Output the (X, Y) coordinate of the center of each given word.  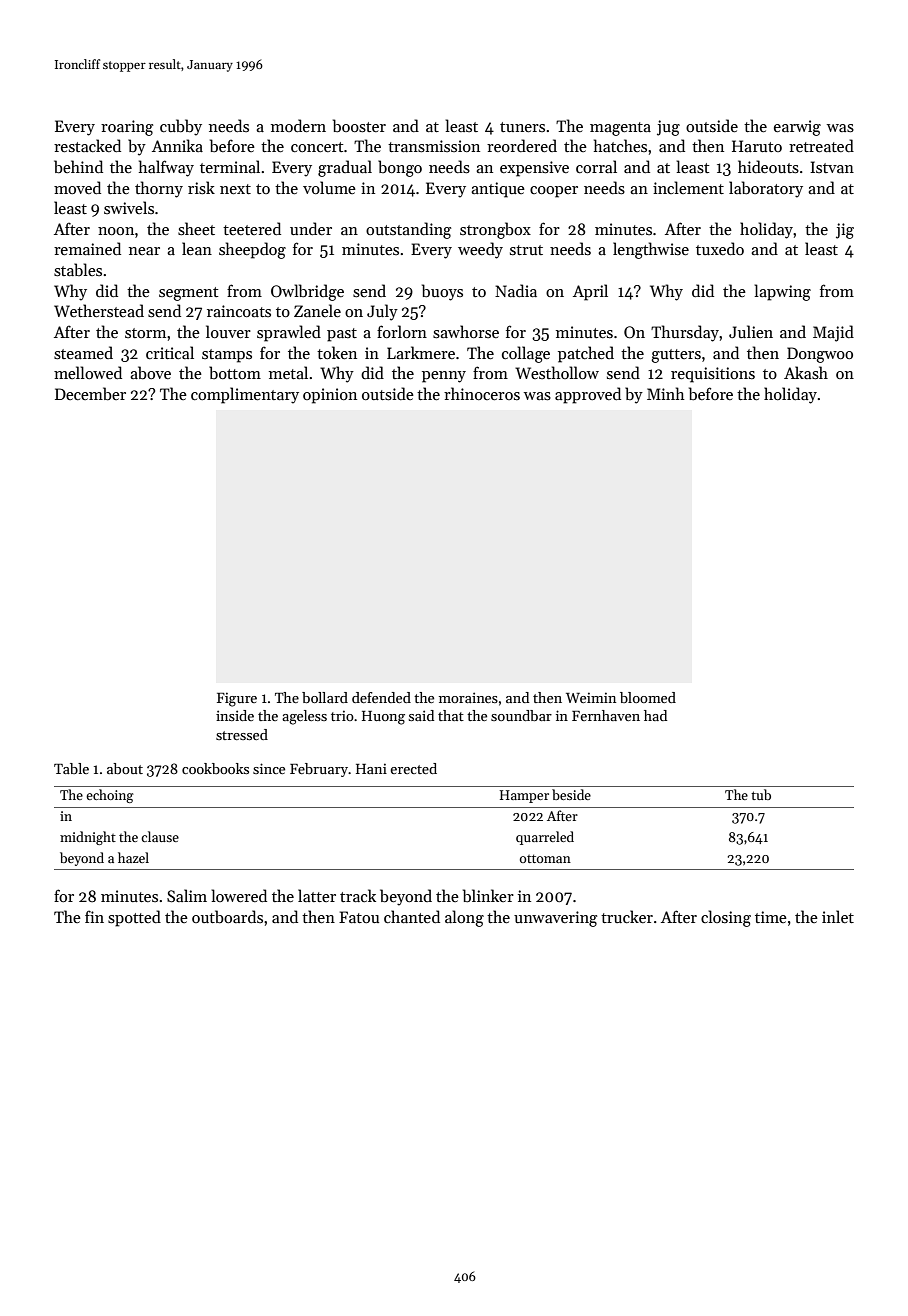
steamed (83, 353)
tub (761, 794)
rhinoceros (482, 393)
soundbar (521, 715)
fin (94, 916)
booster (359, 126)
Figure (237, 699)
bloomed (648, 697)
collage (526, 354)
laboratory (766, 189)
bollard (325, 697)
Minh (666, 393)
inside (235, 715)
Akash (806, 373)
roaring (127, 128)
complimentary (245, 395)
